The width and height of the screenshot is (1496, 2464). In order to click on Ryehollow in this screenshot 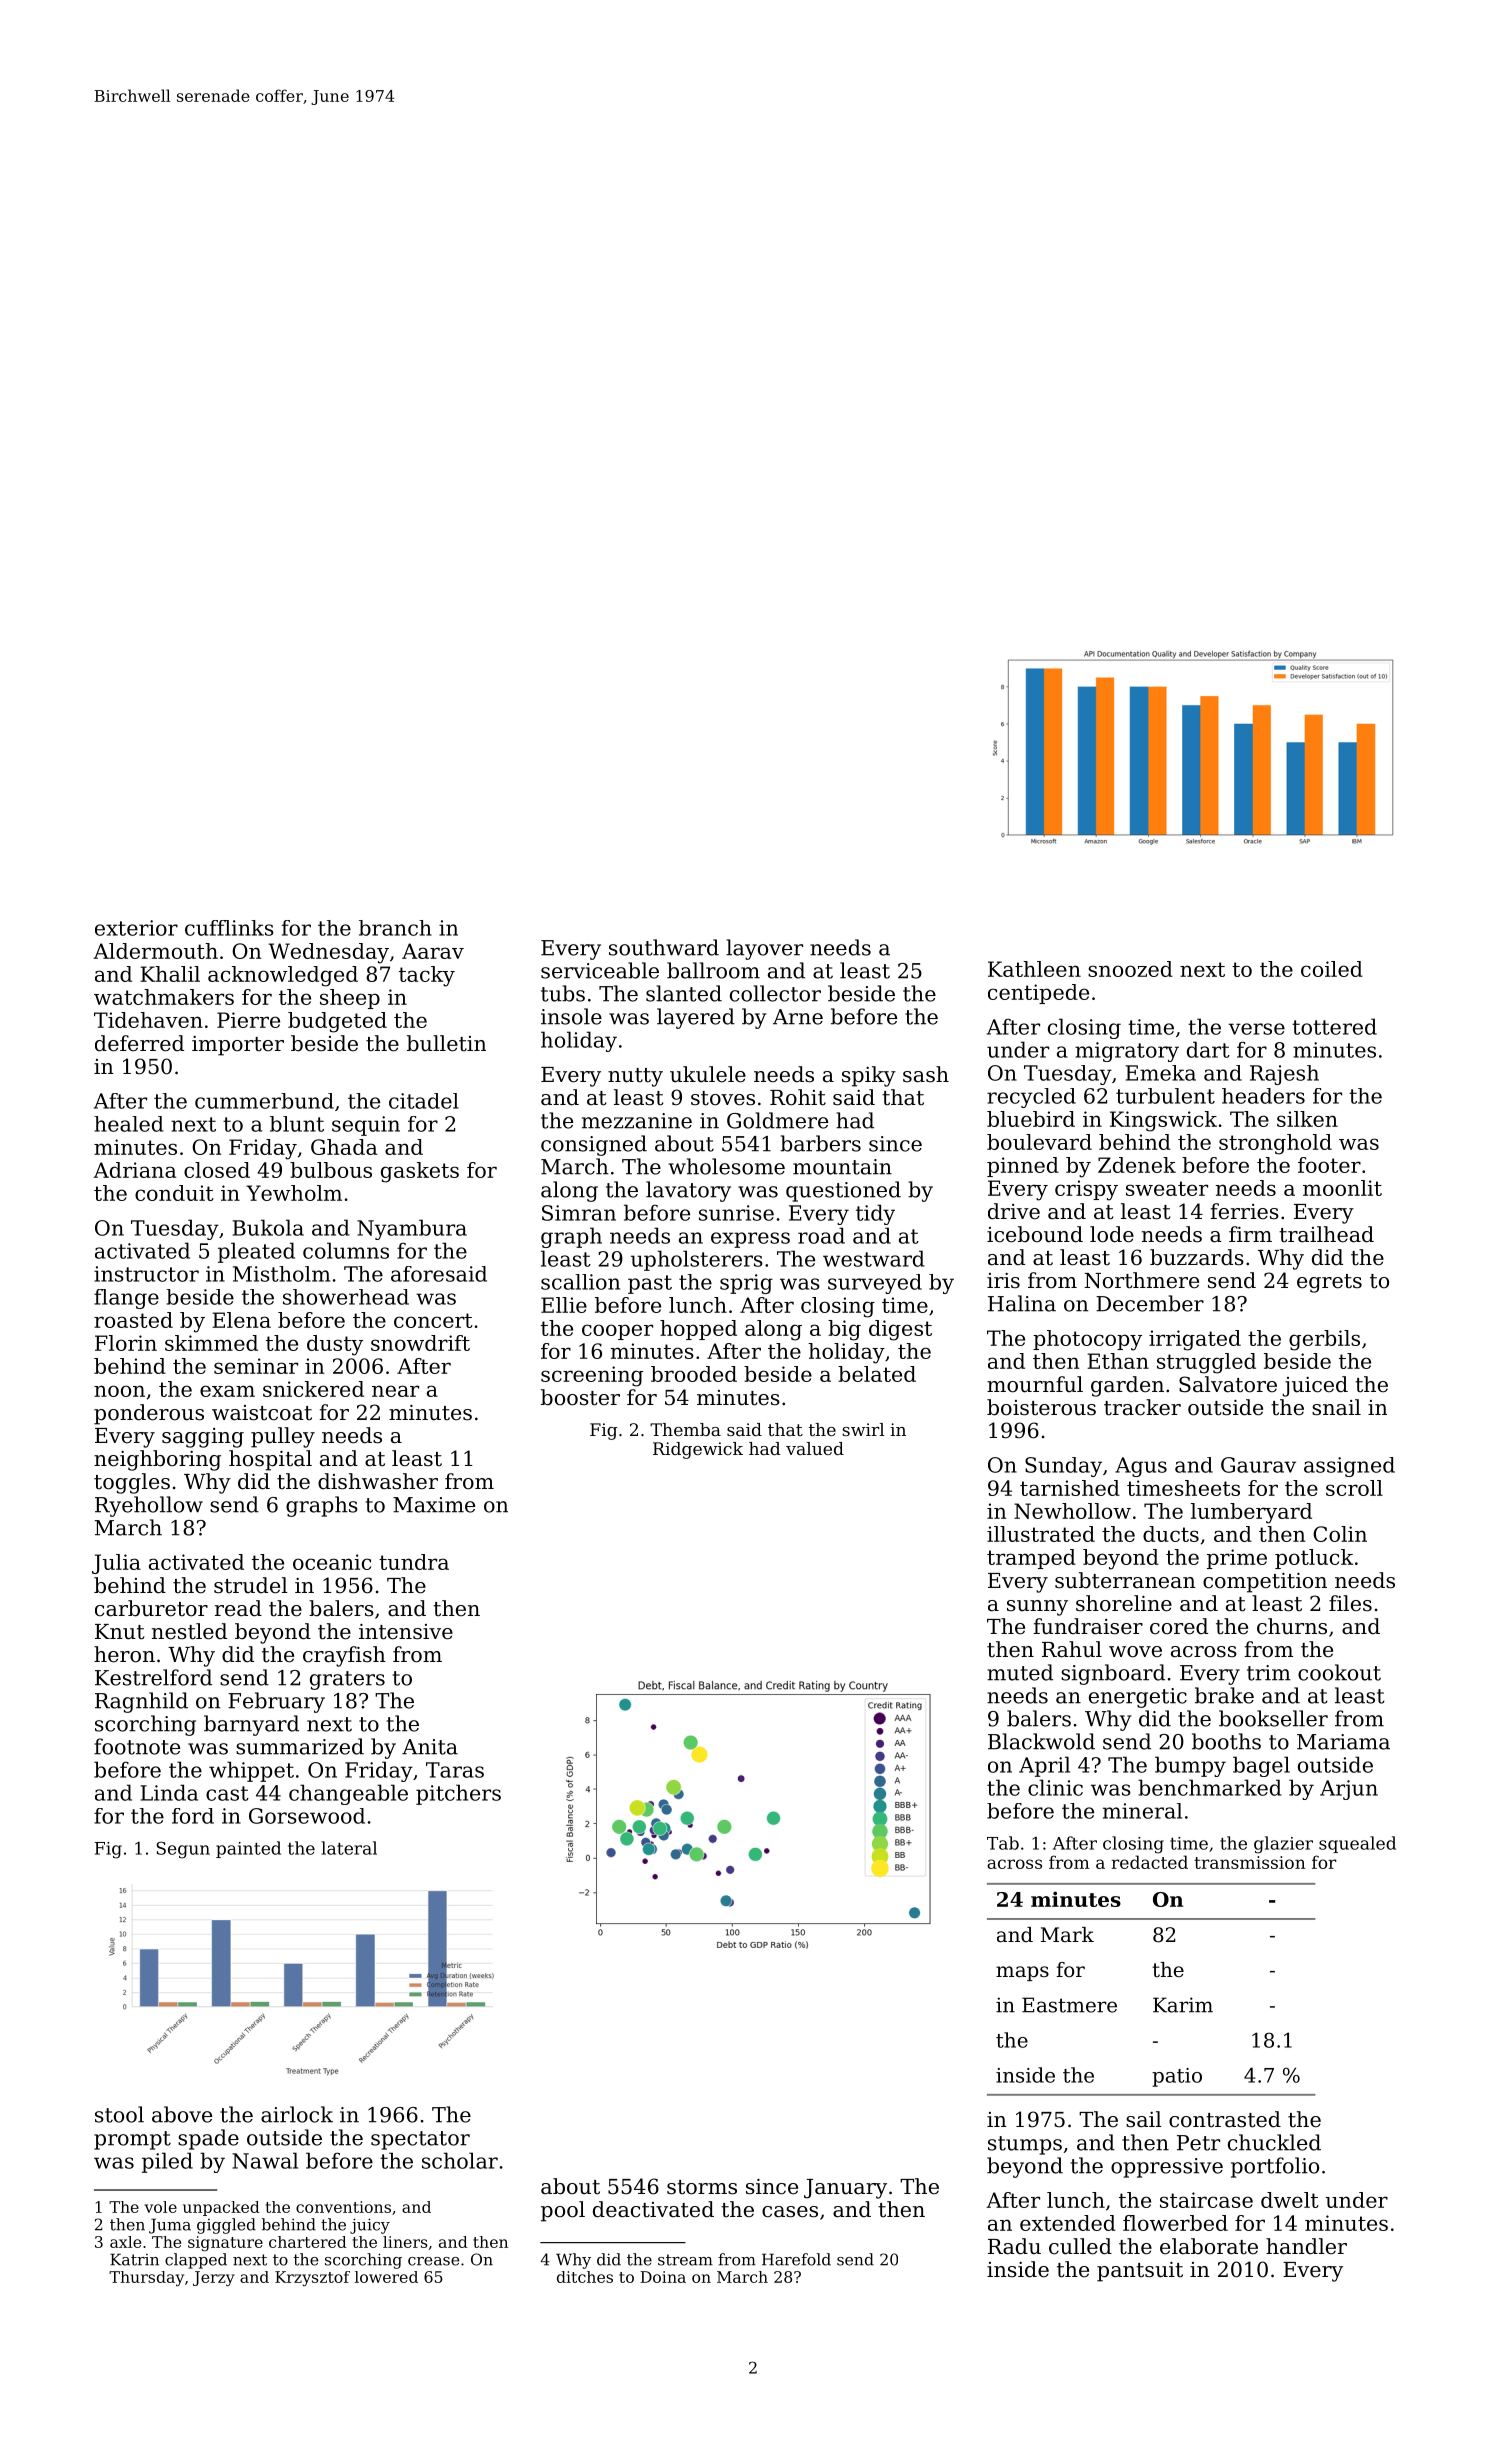, I will do `click(149, 1506)`.
